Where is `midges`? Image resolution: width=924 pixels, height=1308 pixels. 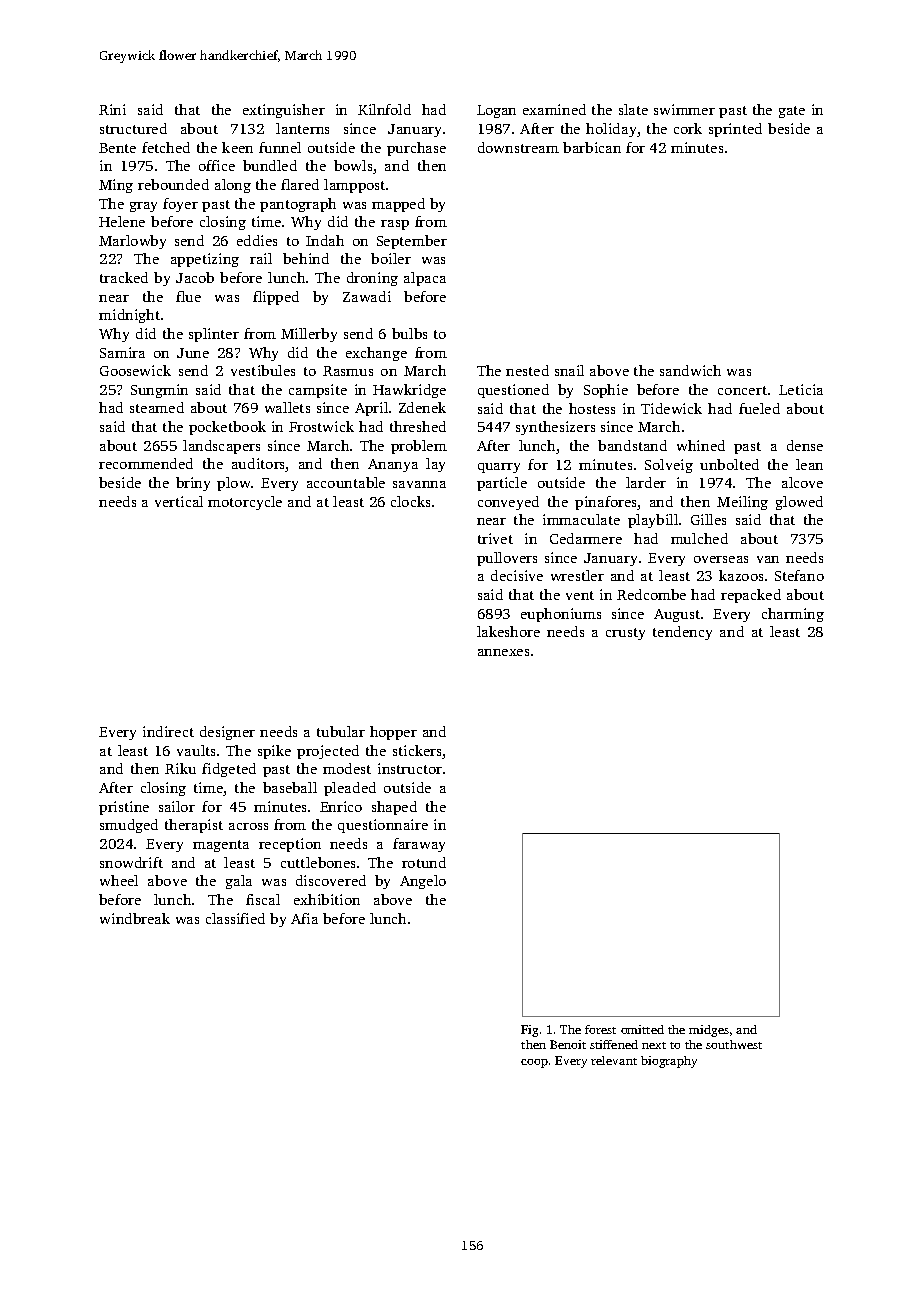 midges is located at coordinates (709, 1031).
